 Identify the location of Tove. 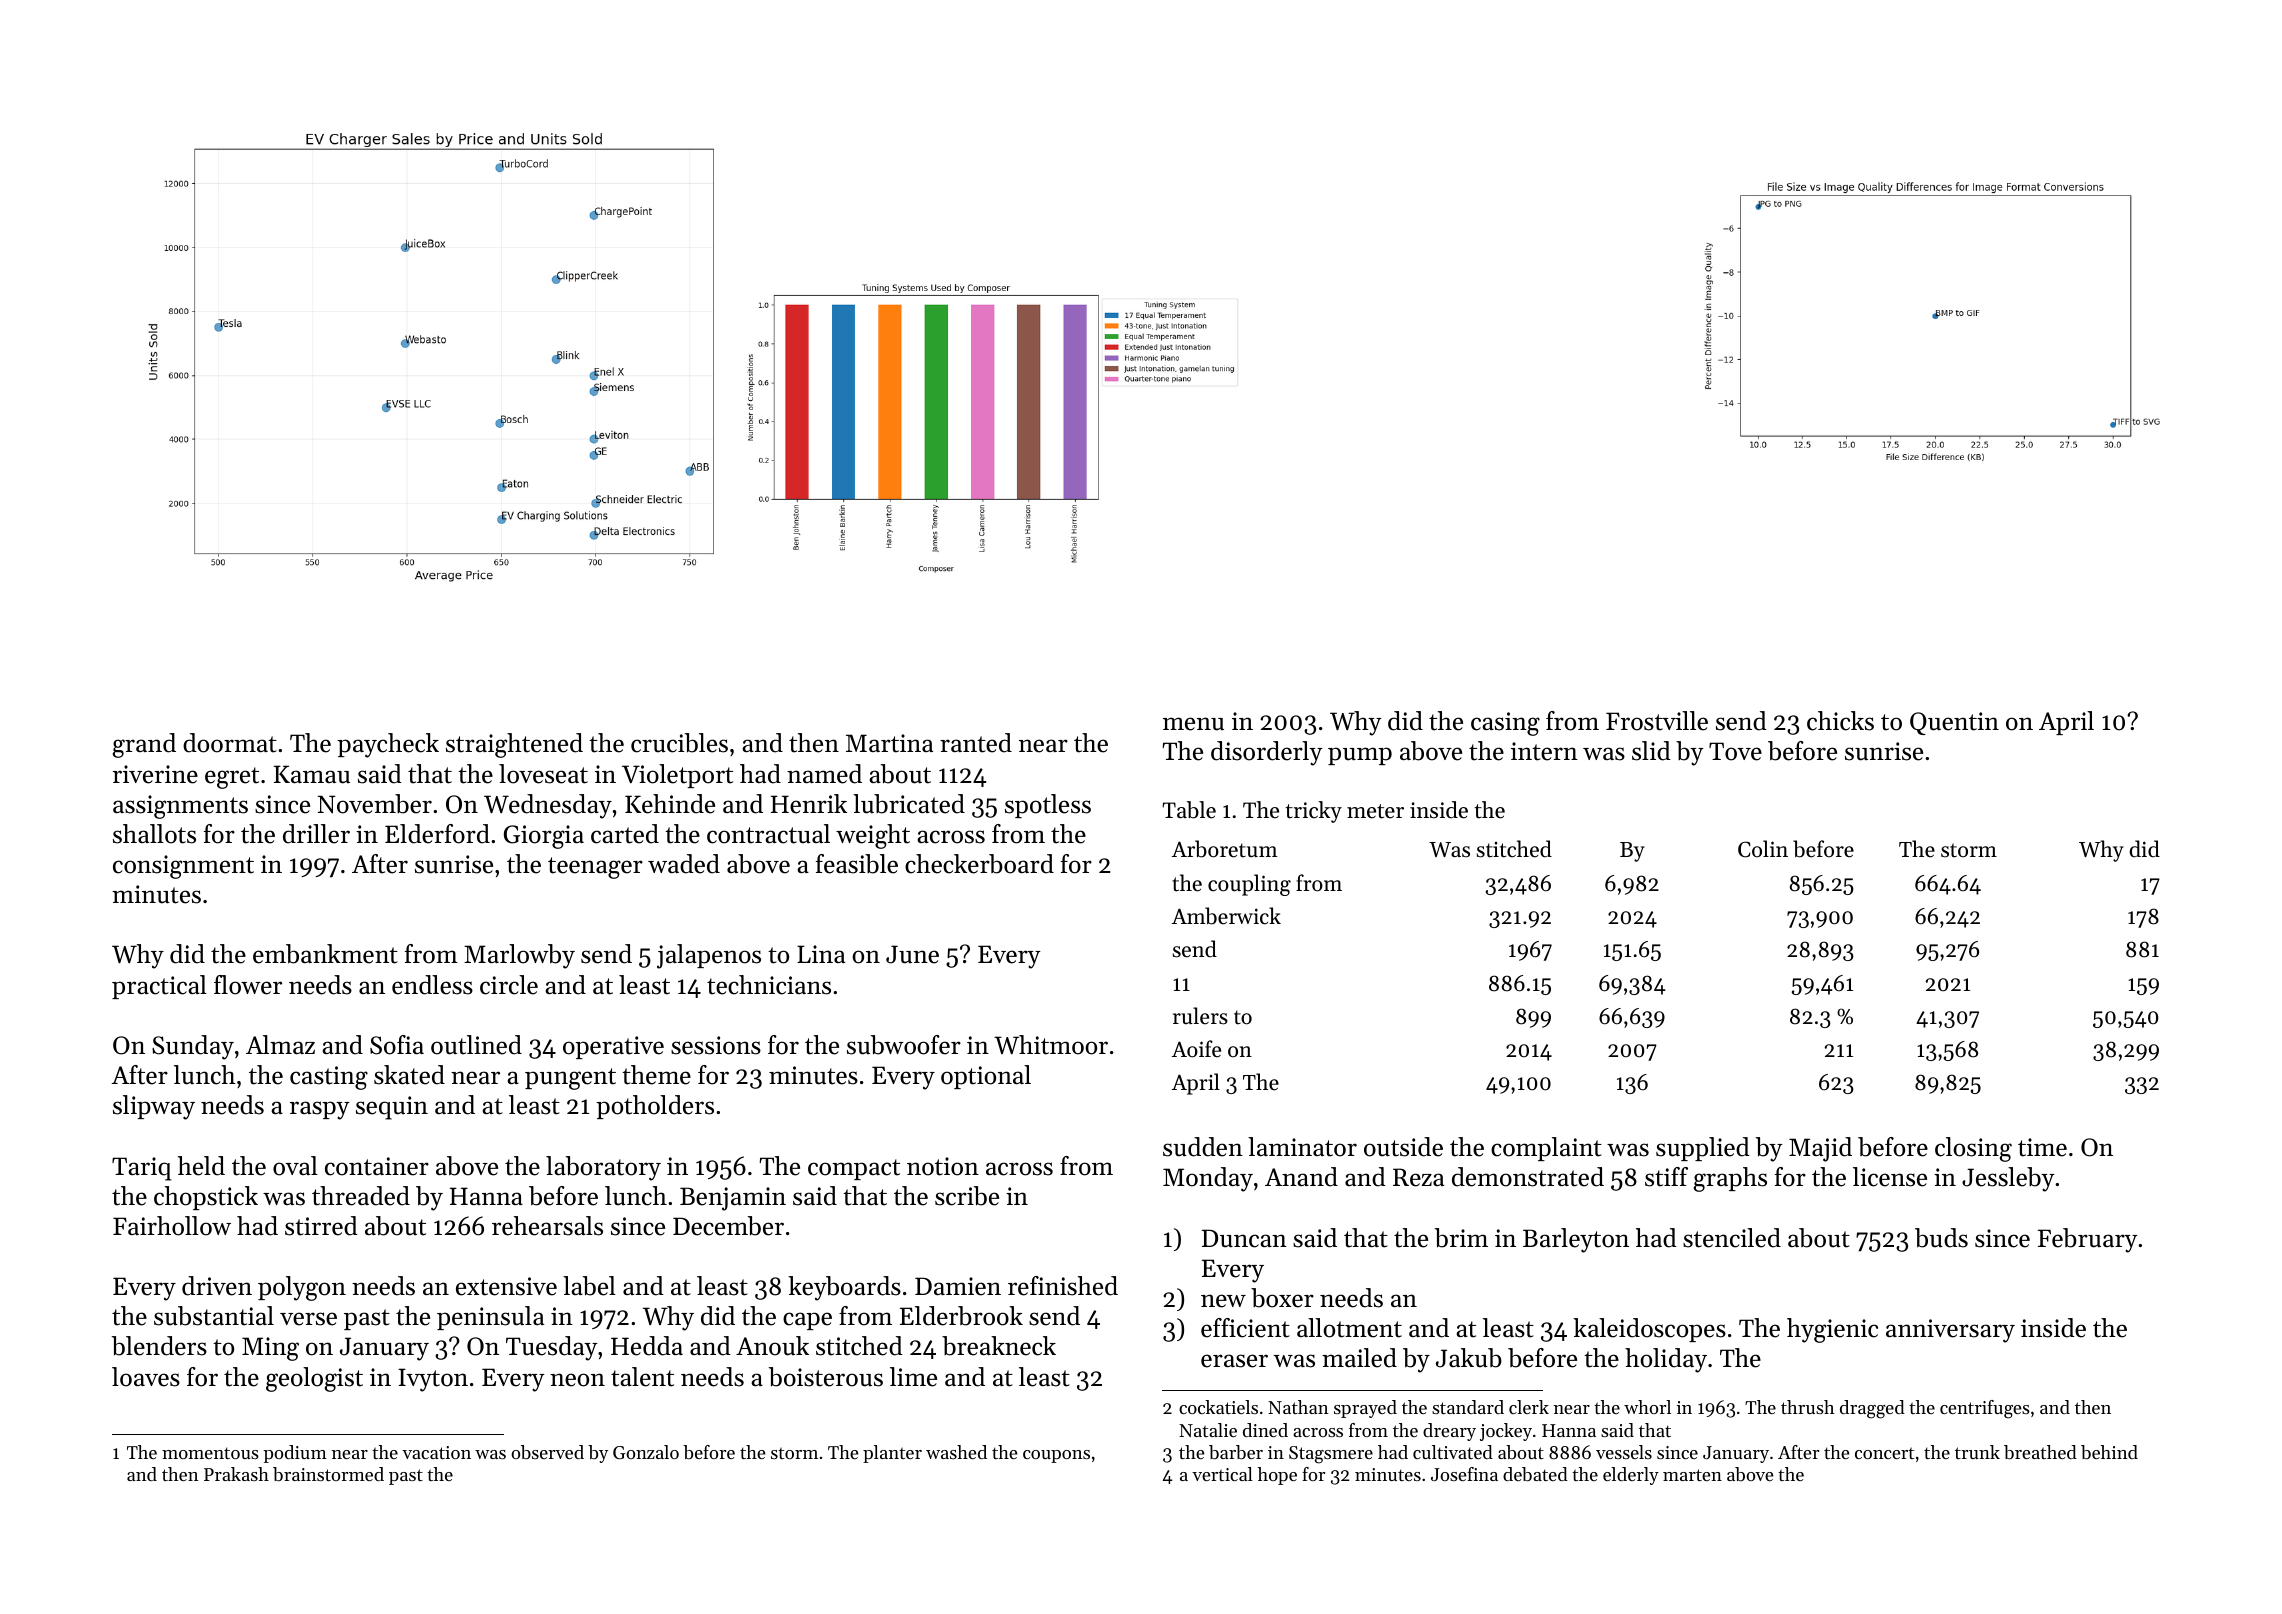
(1735, 751).
